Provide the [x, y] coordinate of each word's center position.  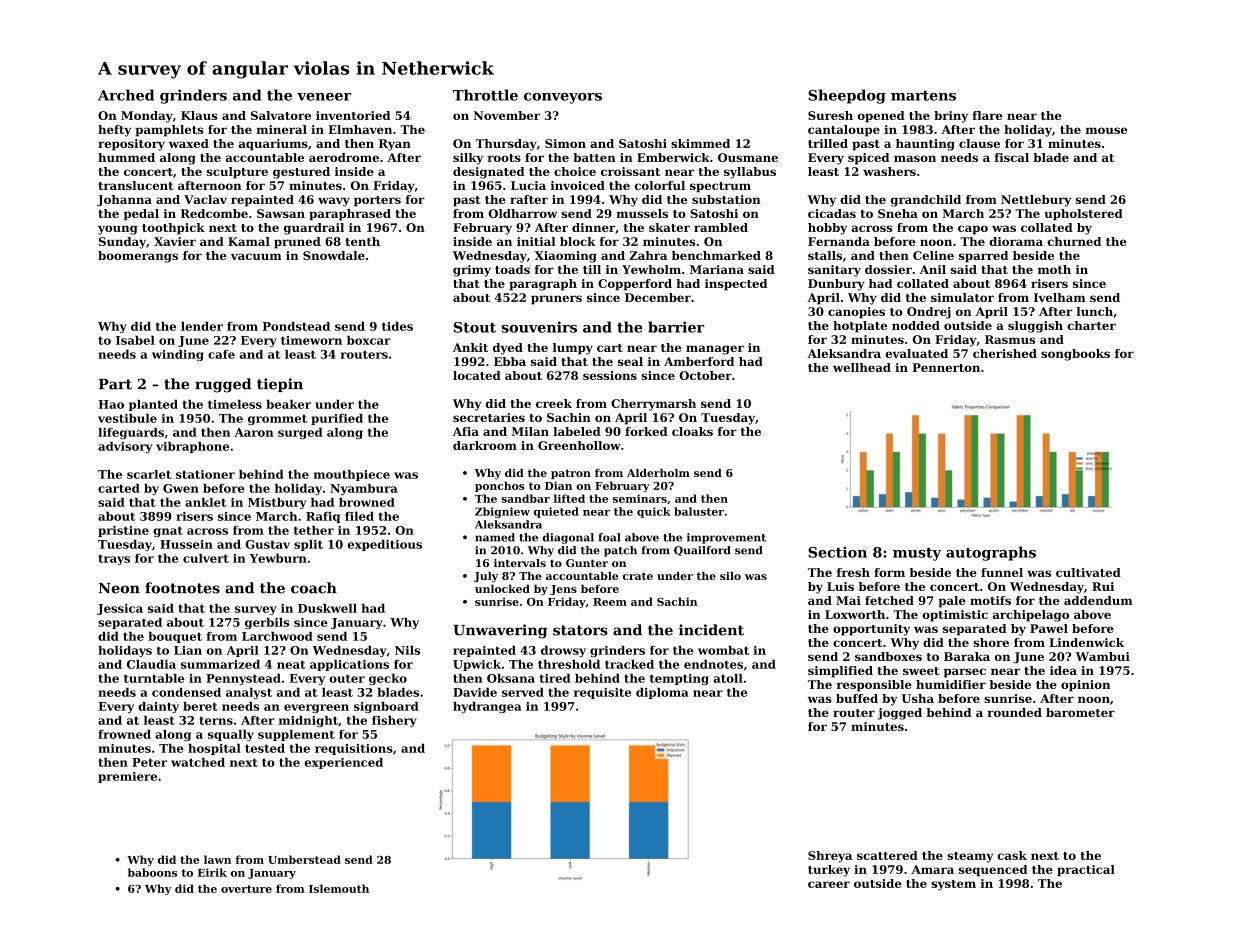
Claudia [151, 664]
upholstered [1084, 215]
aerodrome [344, 157]
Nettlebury [1036, 201]
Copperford [635, 285]
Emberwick [673, 157]
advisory [125, 447]
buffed [857, 698]
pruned [297, 243]
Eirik [212, 872]
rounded [1015, 712]
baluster [699, 511]
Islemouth [339, 888]
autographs [991, 553]
